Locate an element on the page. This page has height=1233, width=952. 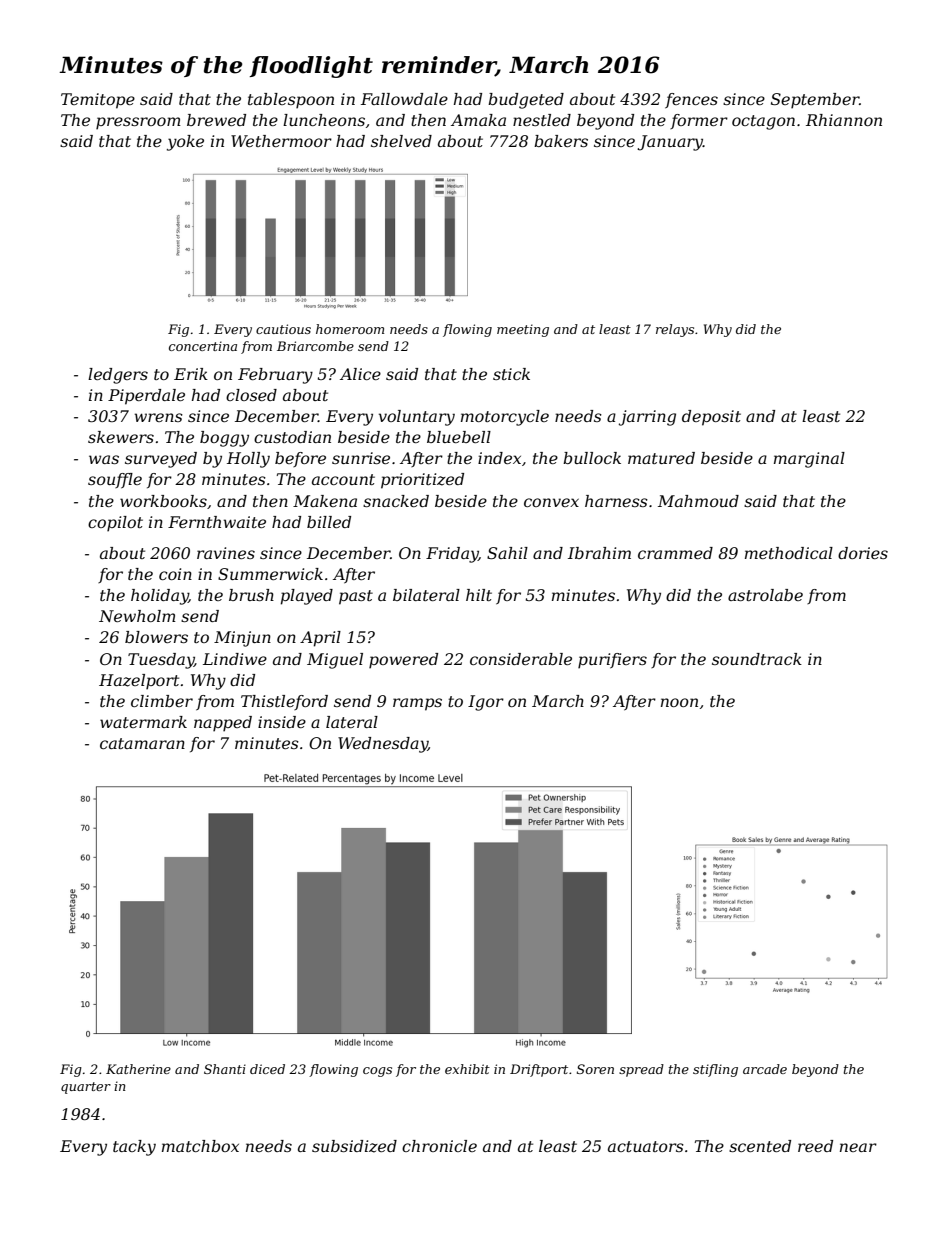
noon is located at coordinates (679, 702).
